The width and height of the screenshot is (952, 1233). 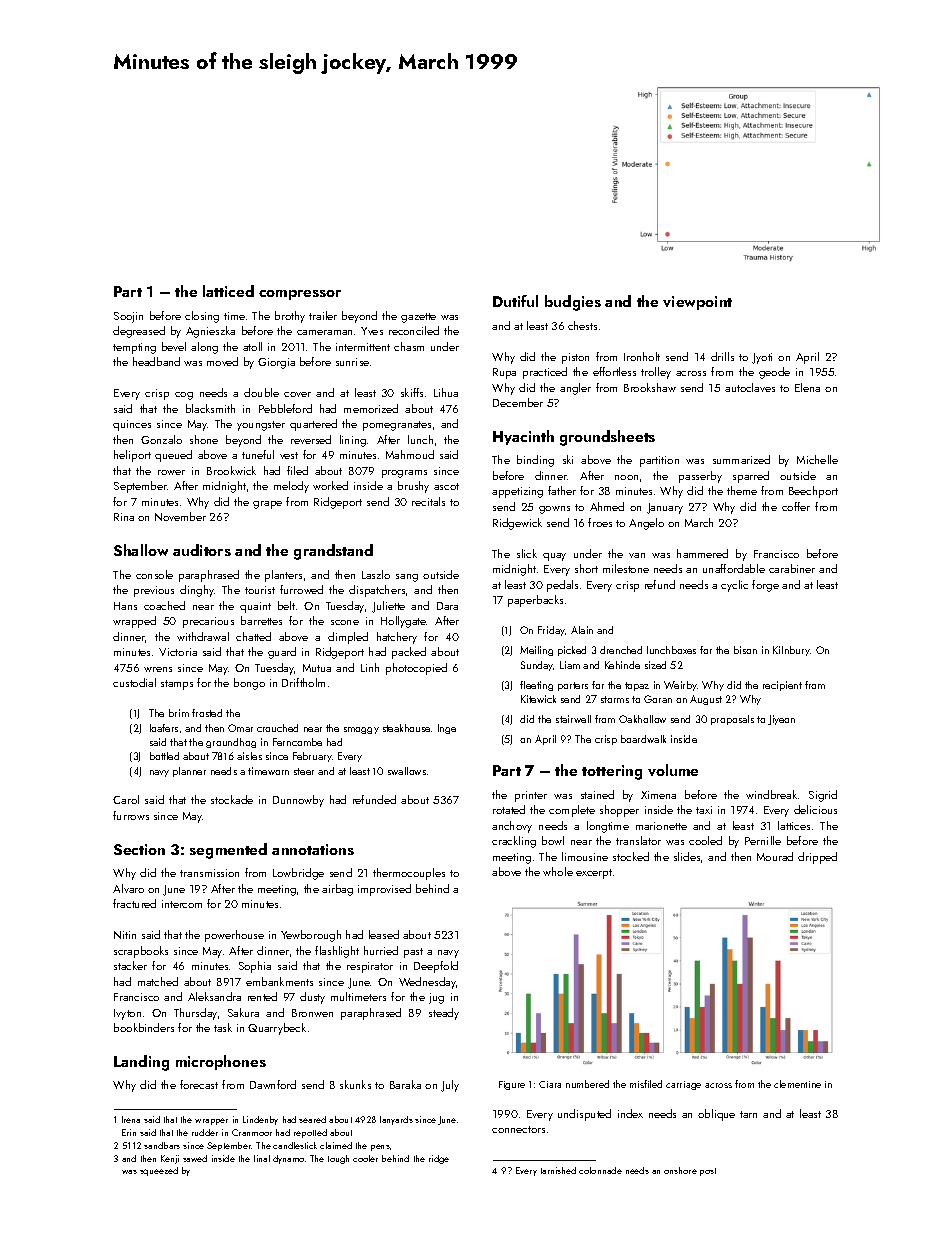 I want to click on viewpoint, so click(x=697, y=303).
